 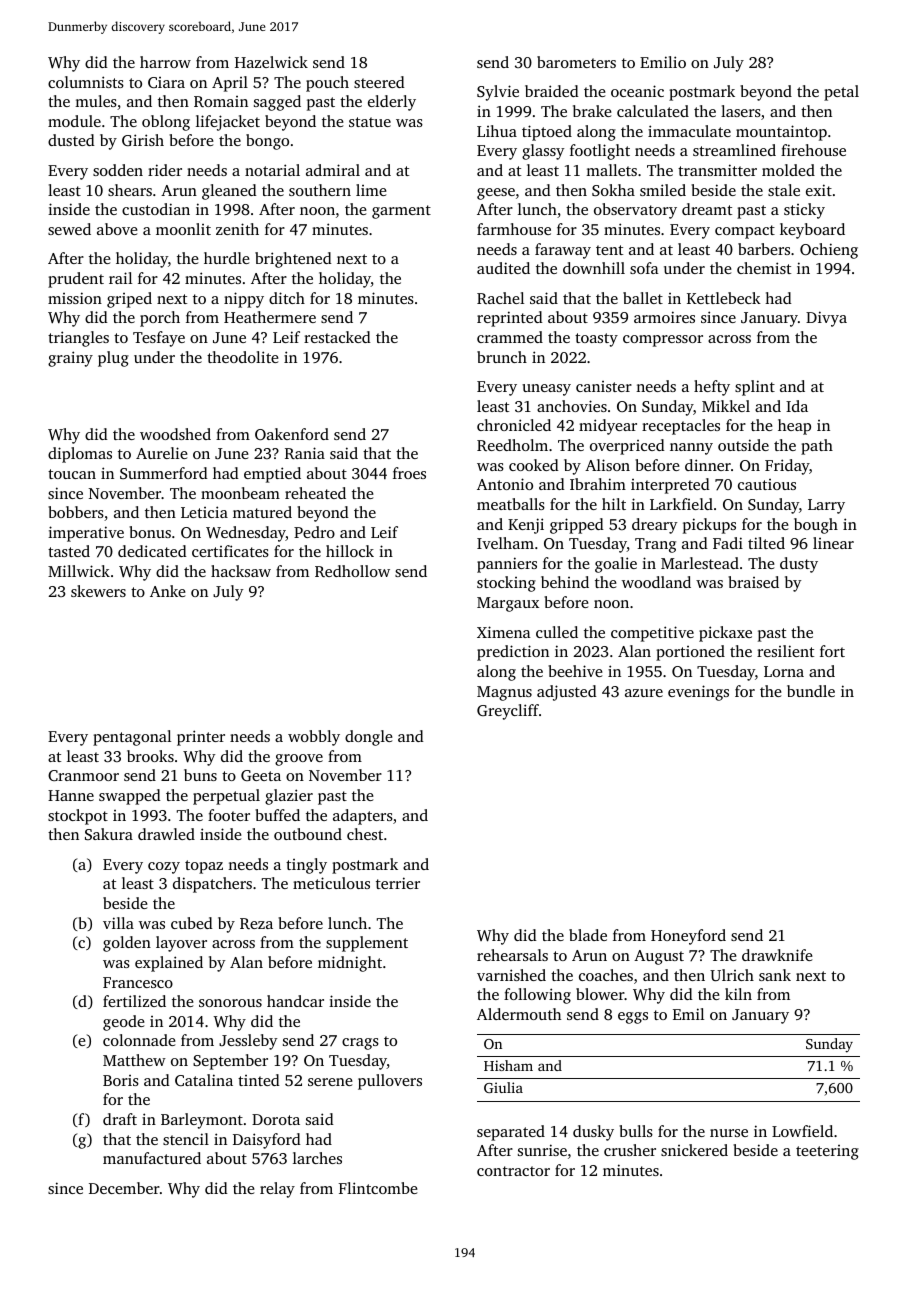 I want to click on barometers, so click(x=576, y=62).
